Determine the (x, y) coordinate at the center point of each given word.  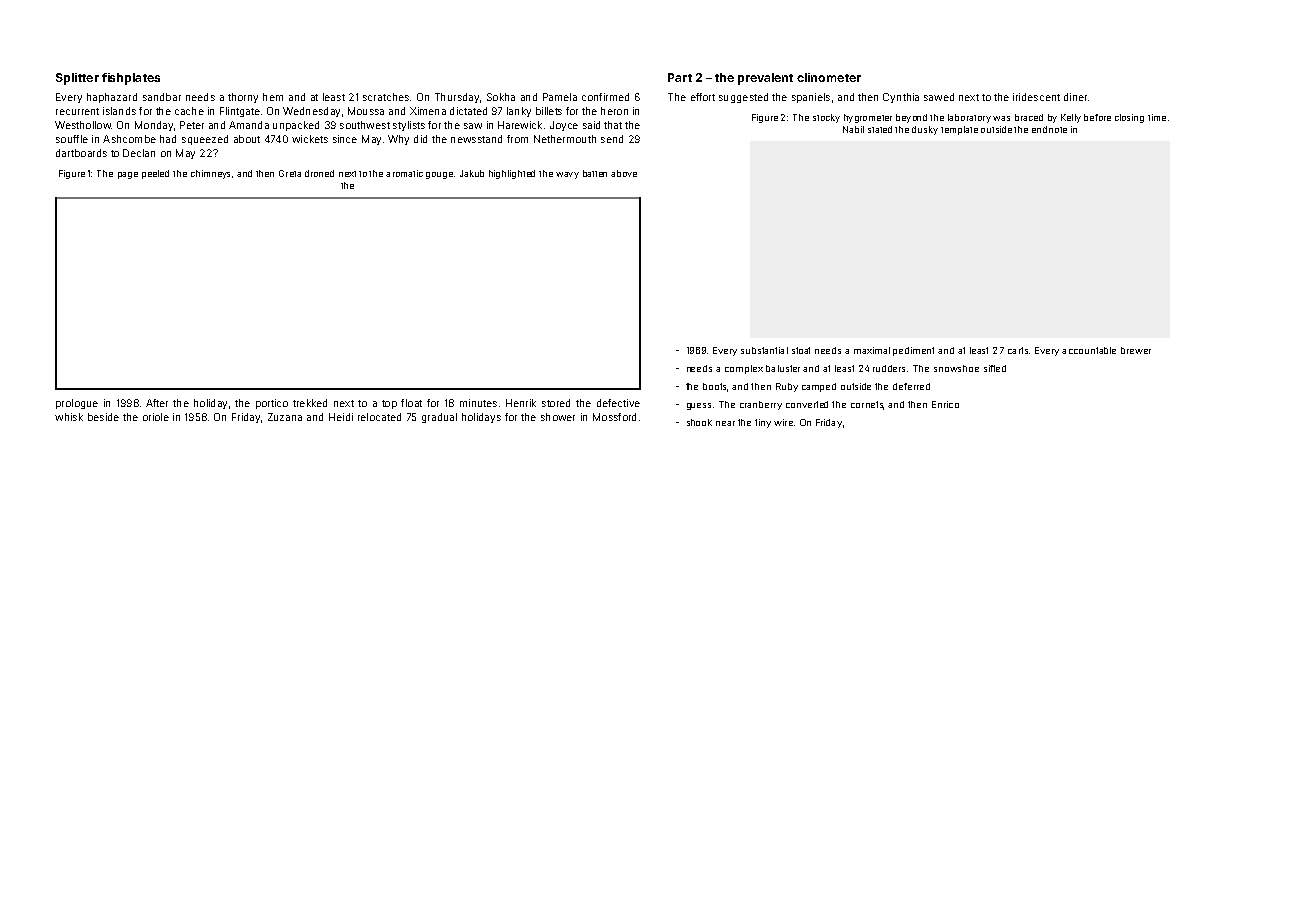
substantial (764, 350)
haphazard (112, 98)
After (157, 403)
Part (680, 77)
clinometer (829, 77)
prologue (77, 404)
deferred (911, 386)
